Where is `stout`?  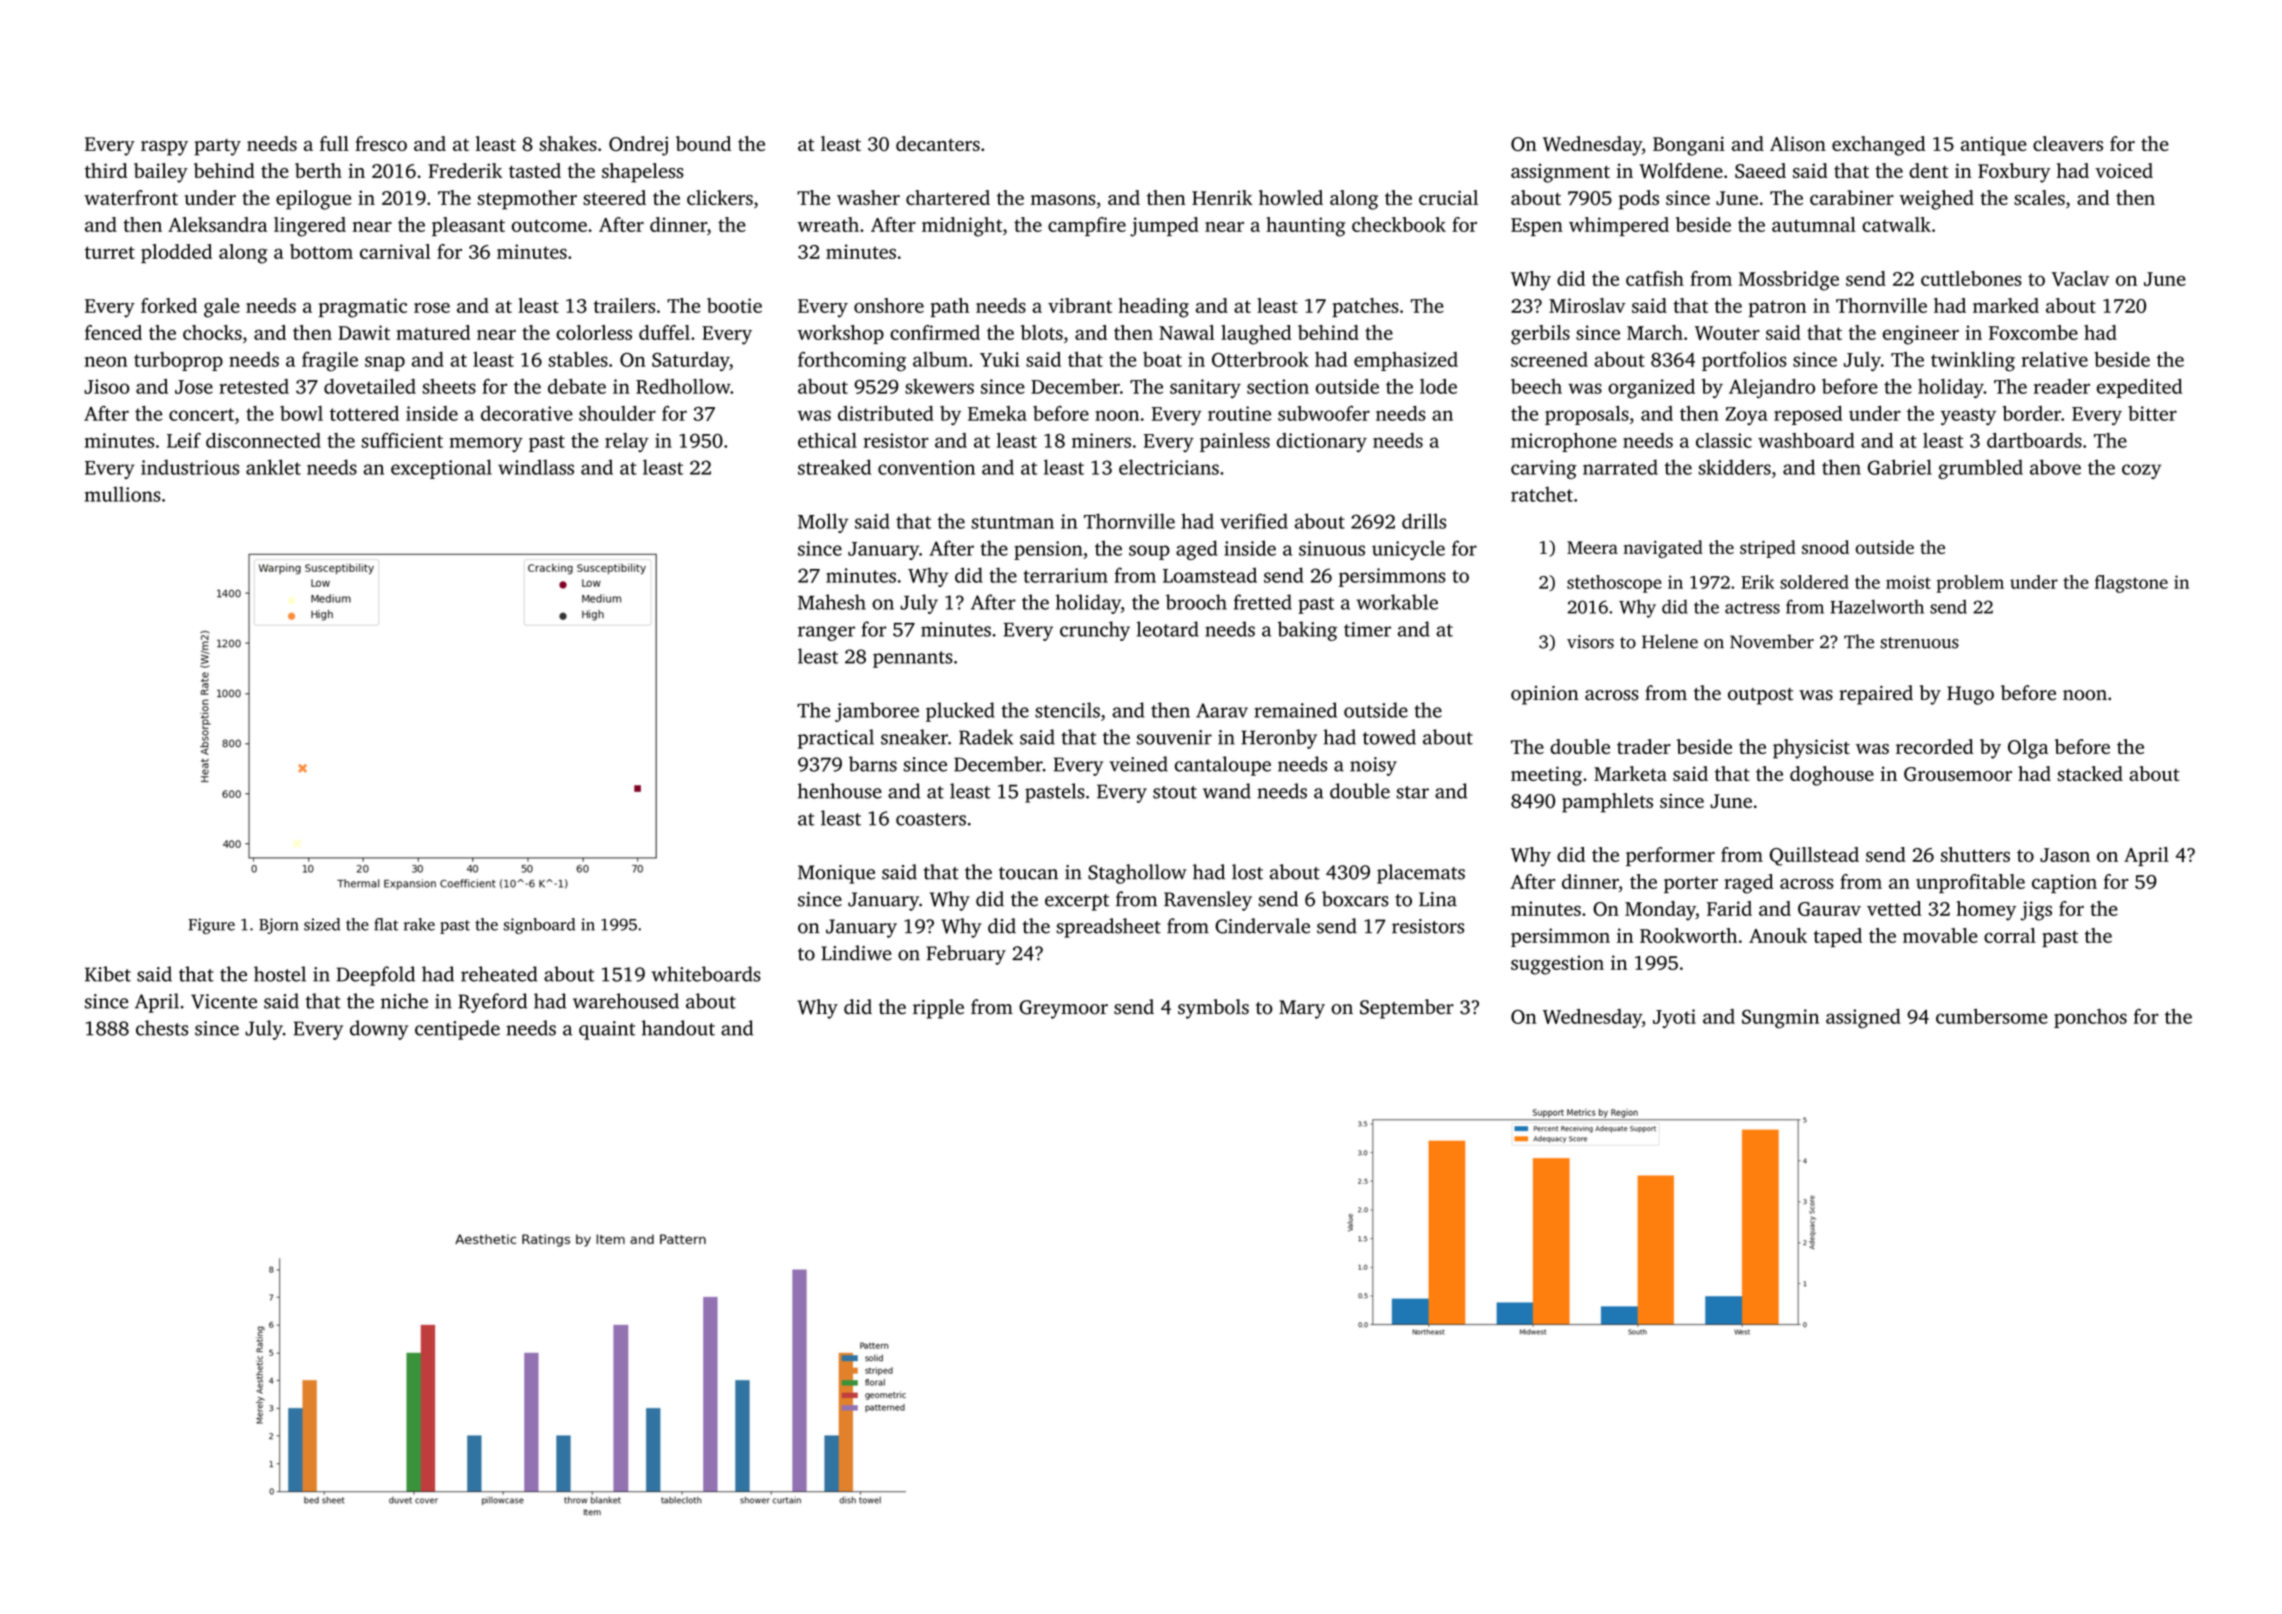
stout is located at coordinates (1175, 792).
